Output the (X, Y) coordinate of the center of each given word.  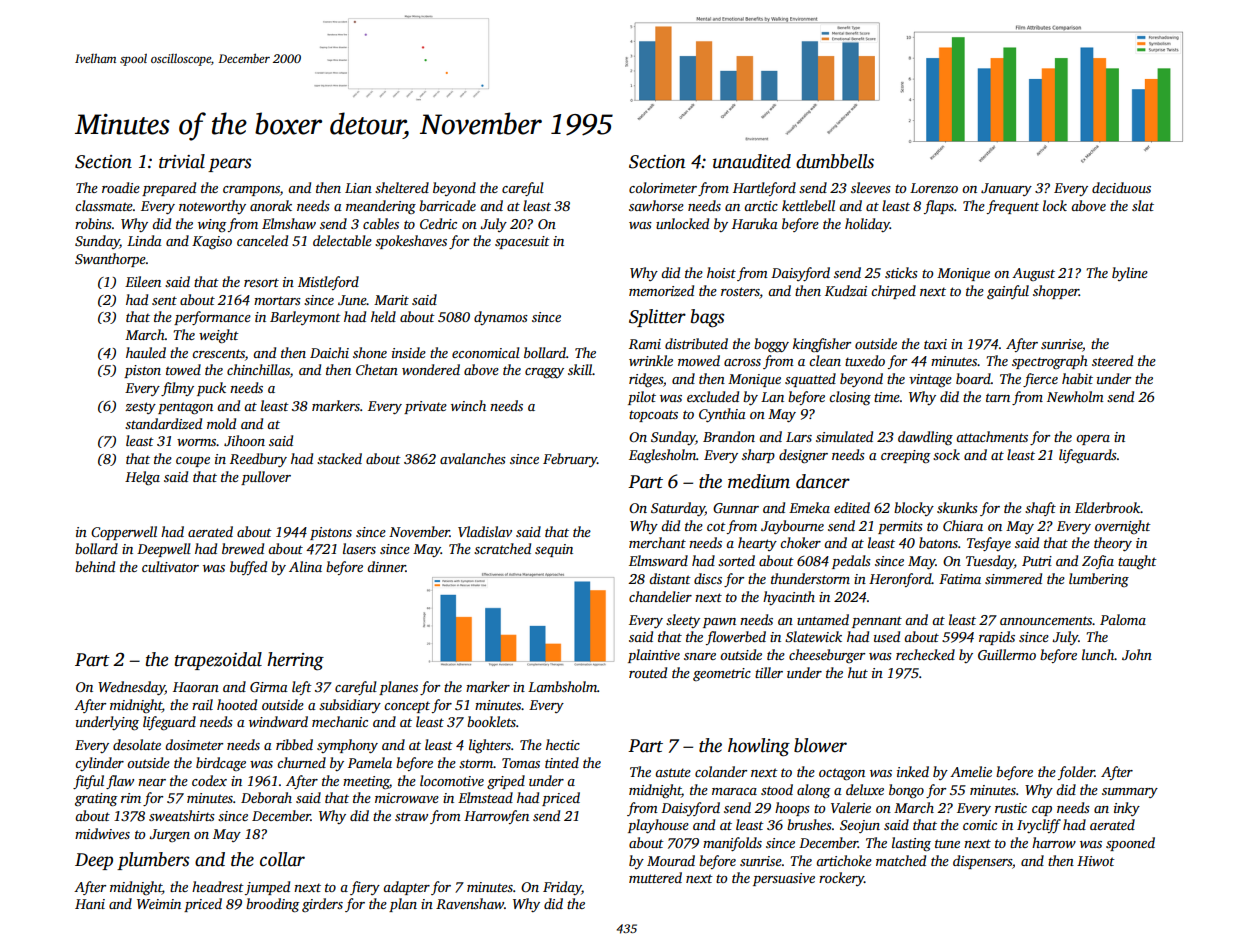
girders (322, 905)
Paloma (1123, 619)
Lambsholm (562, 686)
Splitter (657, 318)
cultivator (170, 566)
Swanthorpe (110, 260)
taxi (935, 344)
